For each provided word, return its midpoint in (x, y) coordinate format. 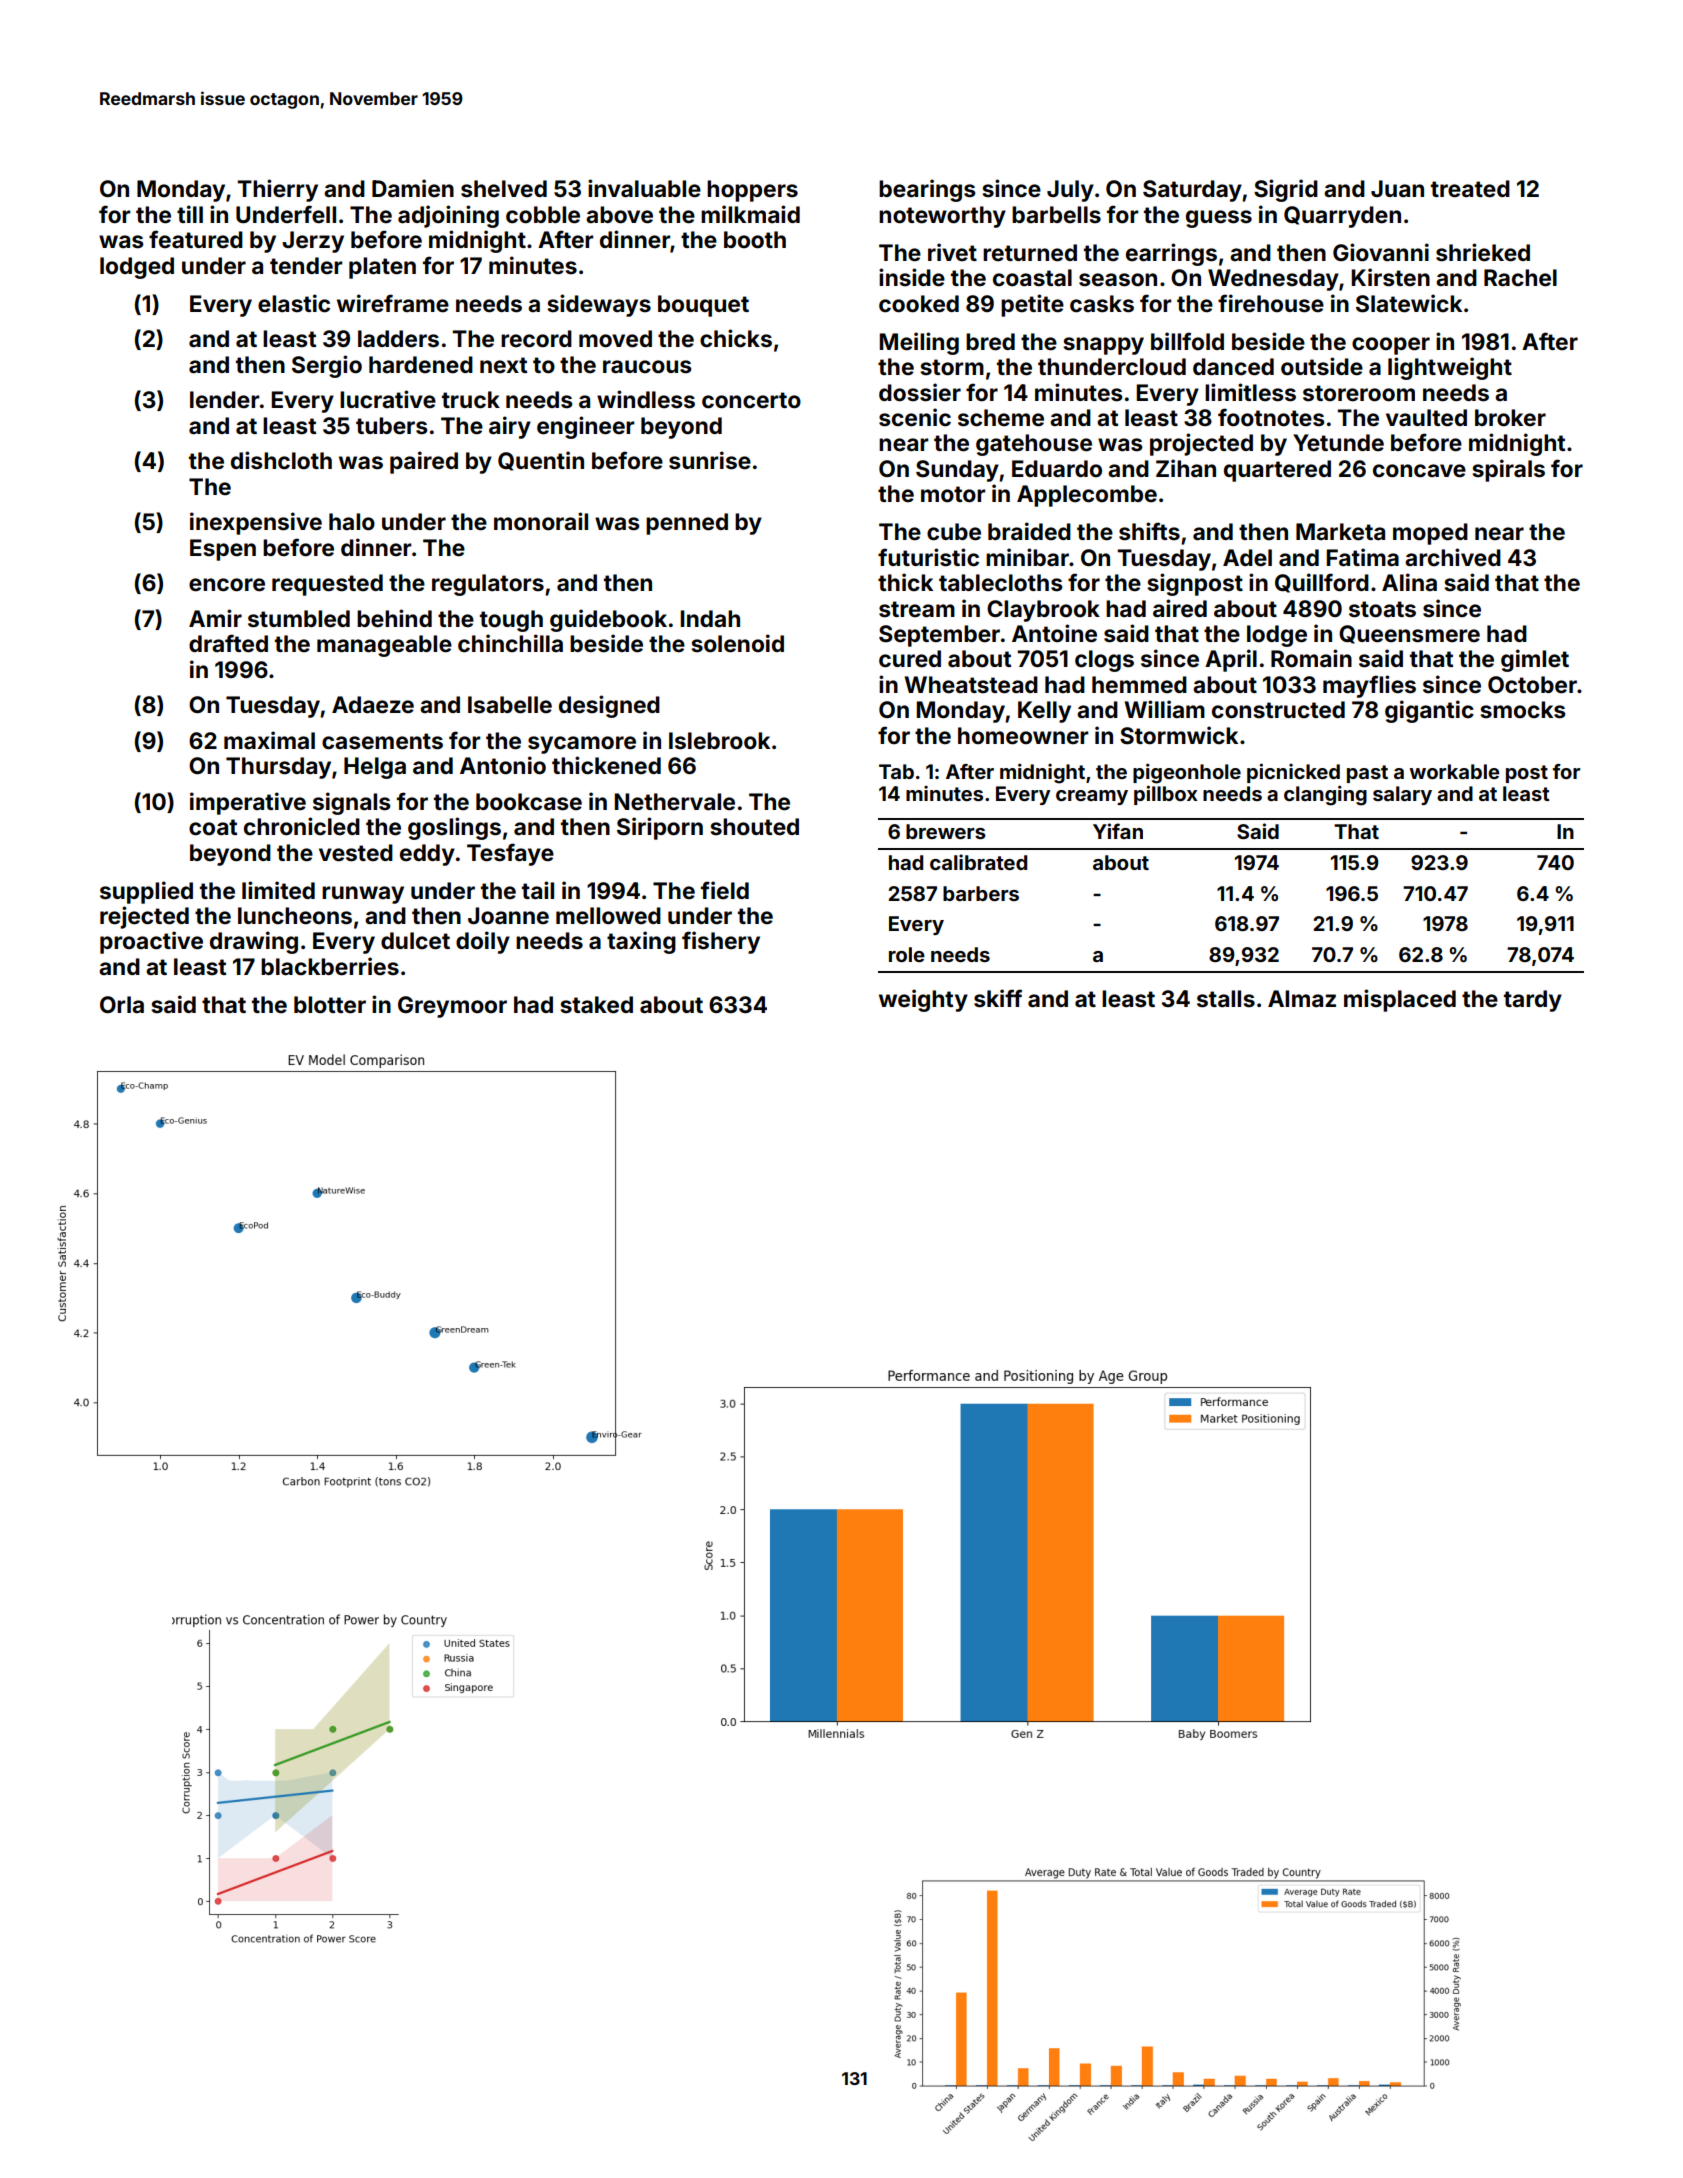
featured (196, 239)
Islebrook (719, 741)
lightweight (1450, 368)
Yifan (1118, 831)
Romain (1311, 658)
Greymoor (452, 1007)
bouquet (703, 306)
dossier (920, 392)
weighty (923, 1000)
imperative (248, 803)
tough (511, 621)
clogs (1104, 661)
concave (1419, 471)
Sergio (327, 366)
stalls (1226, 999)
